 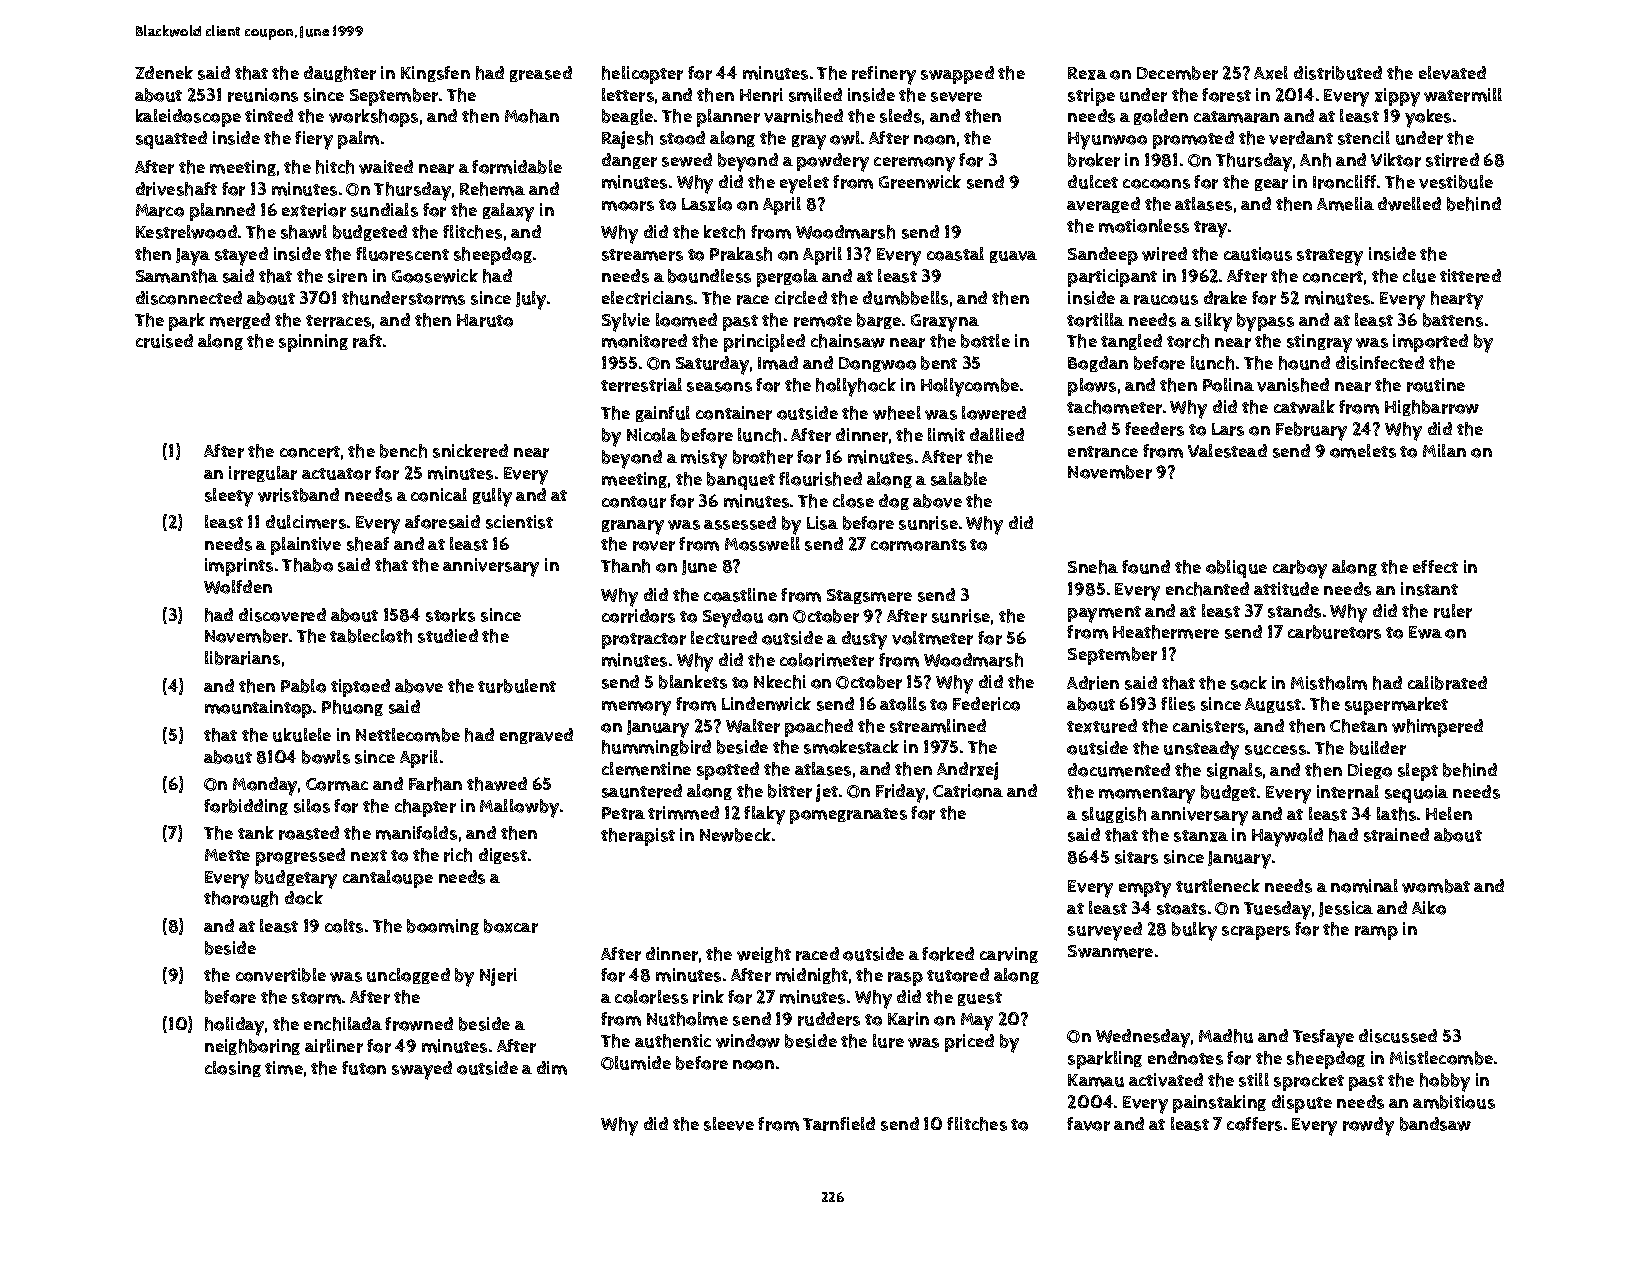 I want to click on booming, so click(x=443, y=927).
